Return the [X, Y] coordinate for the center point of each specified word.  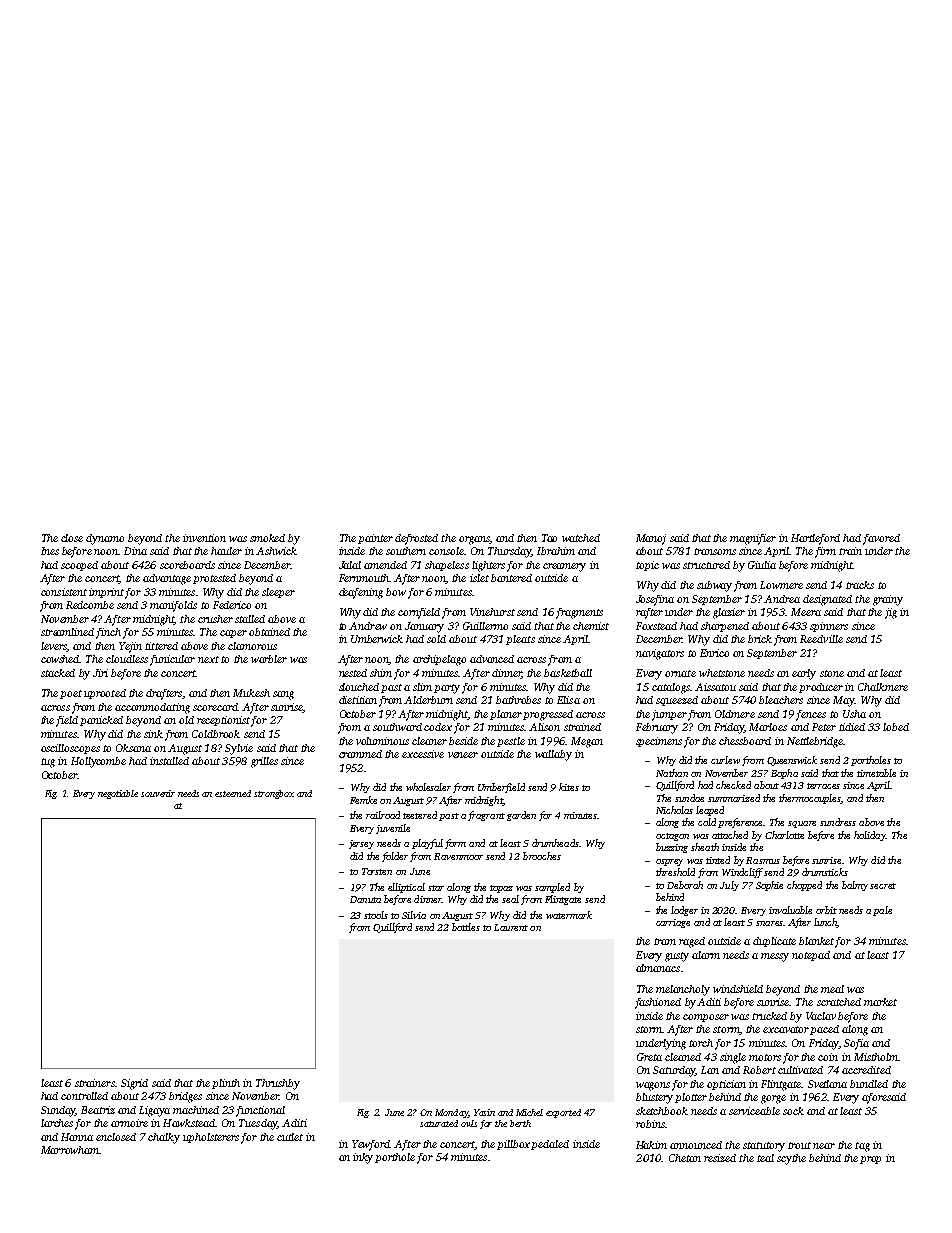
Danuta [365, 899]
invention [204, 538]
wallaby [553, 755]
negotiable [118, 794]
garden [521, 816]
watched [581, 538]
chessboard [745, 741]
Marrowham [70, 1150]
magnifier [753, 539]
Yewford [371, 1145]
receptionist [223, 721]
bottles [466, 927]
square [802, 824]
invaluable [790, 910]
